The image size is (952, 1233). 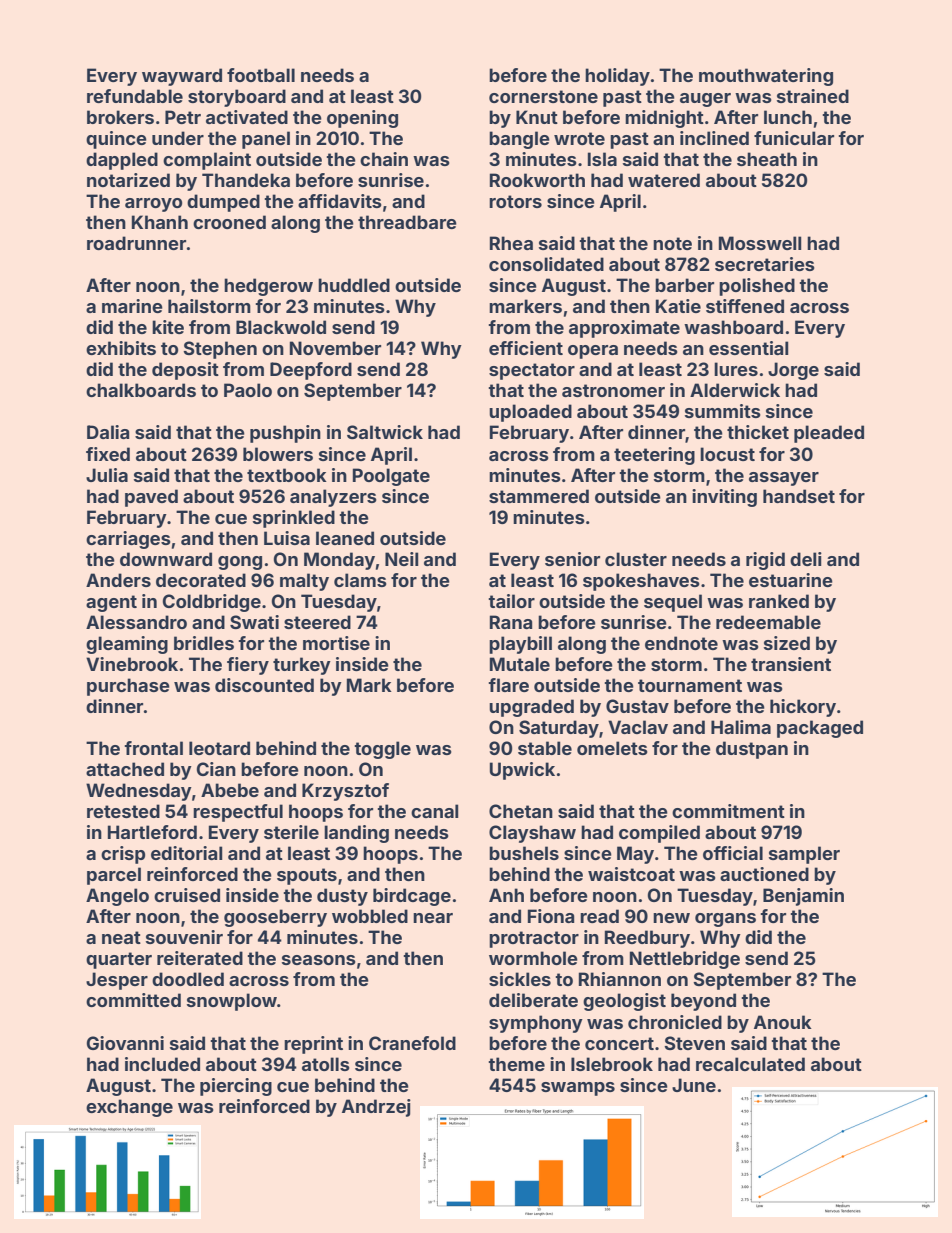 What do you see at coordinates (546, 264) in the screenshot?
I see `consolidated` at bounding box center [546, 264].
